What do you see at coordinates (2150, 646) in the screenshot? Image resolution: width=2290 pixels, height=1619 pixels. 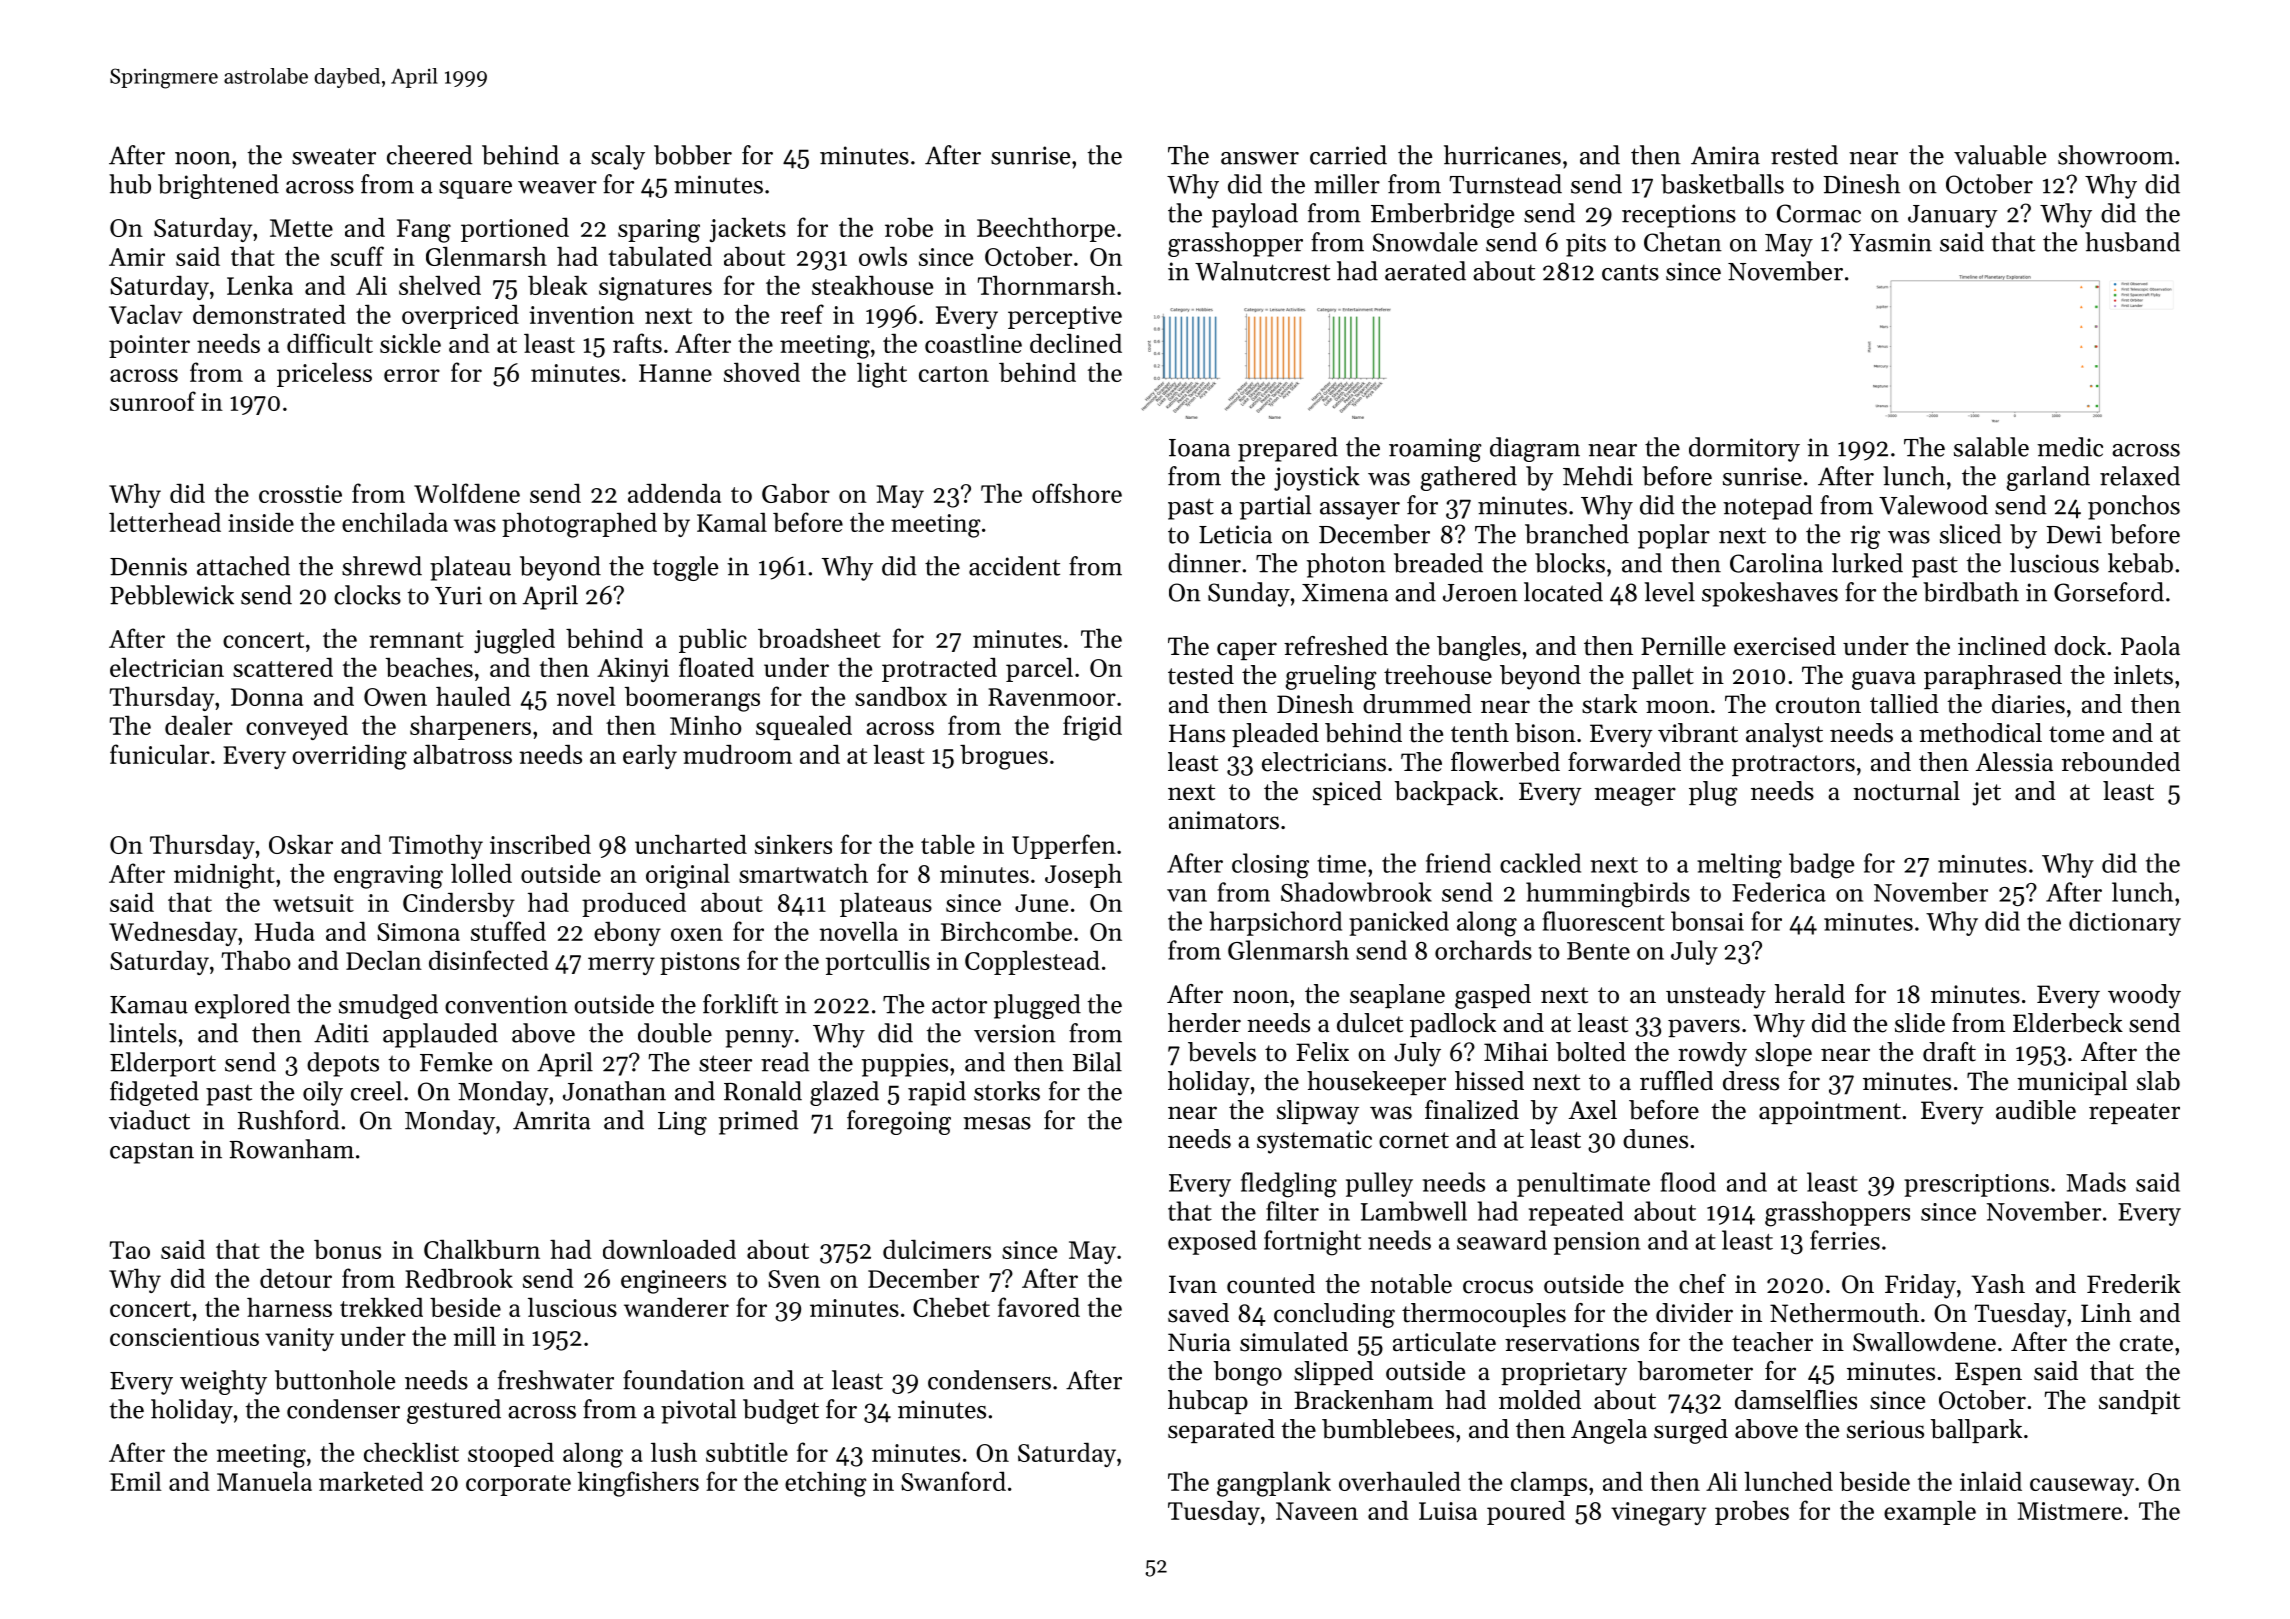 I see `Paola` at bounding box center [2150, 646].
